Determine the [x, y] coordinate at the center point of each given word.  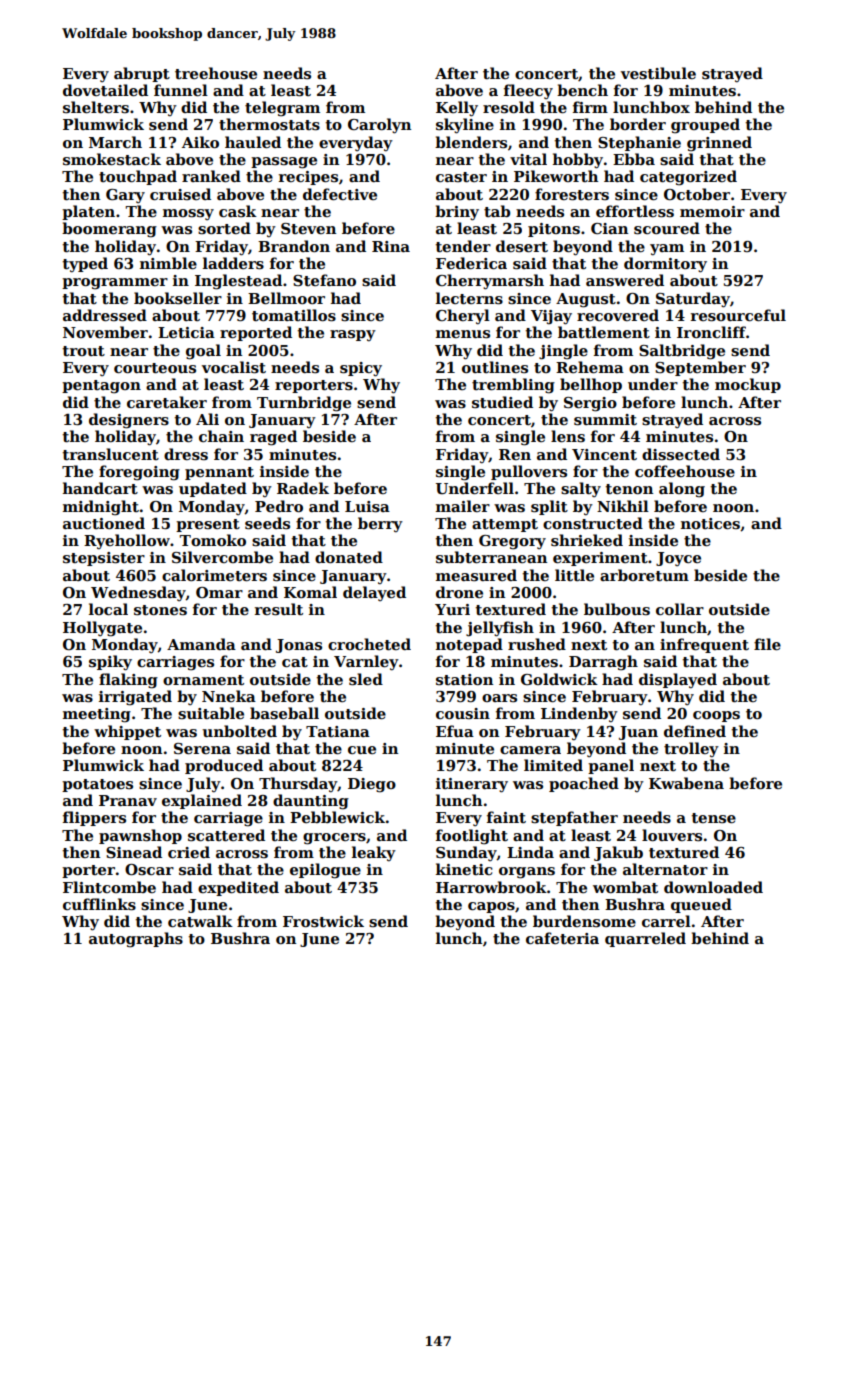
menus [463, 334]
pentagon [101, 387]
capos [491, 907]
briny [457, 213]
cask [238, 211]
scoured [667, 228]
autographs [136, 940]
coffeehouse [685, 471]
